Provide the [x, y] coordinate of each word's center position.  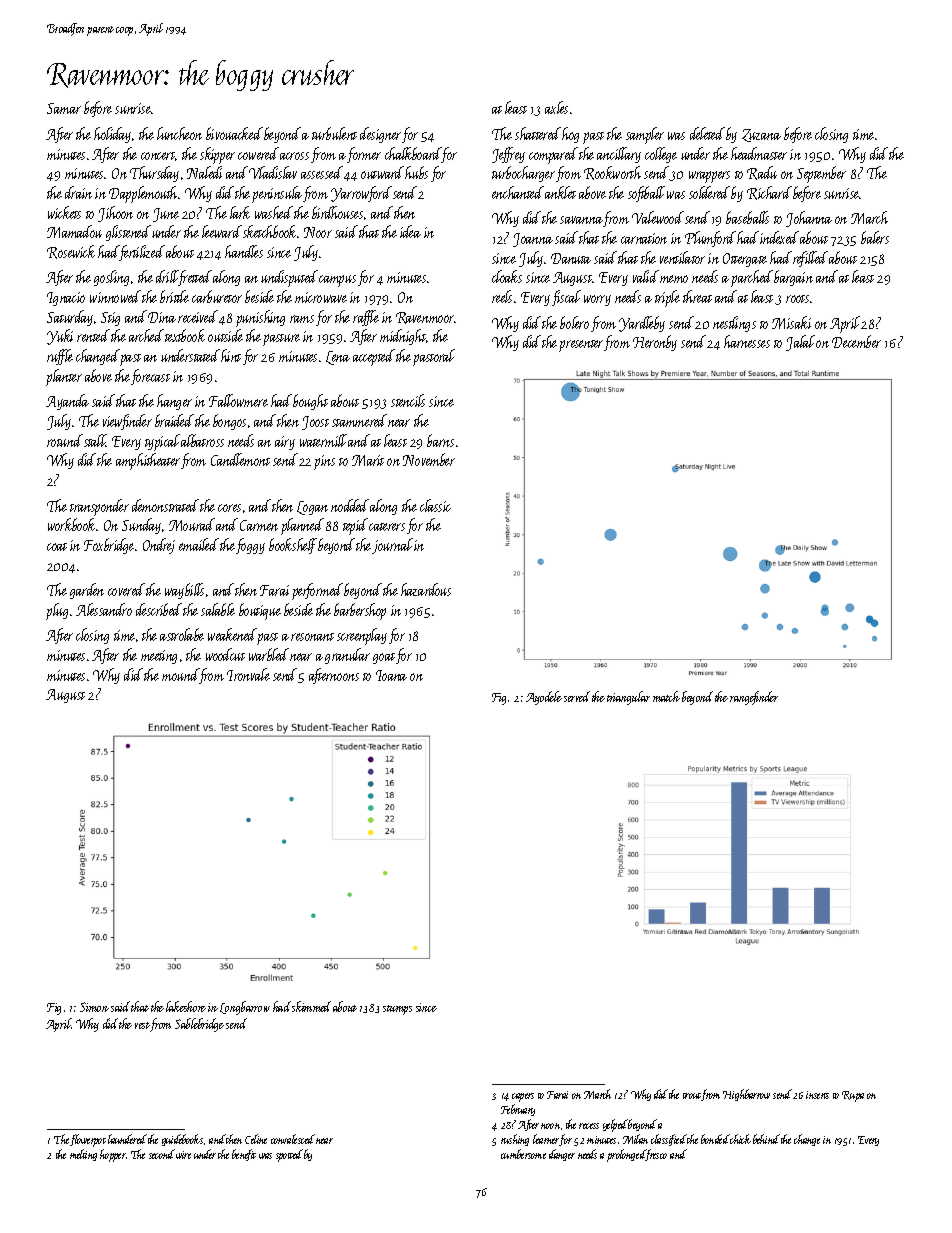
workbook [71, 524]
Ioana [391, 675]
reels [502, 296]
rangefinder [754, 698]
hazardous [426, 589]
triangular [628, 698]
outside [225, 335]
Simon [94, 1007]
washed [274, 212]
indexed [779, 237]
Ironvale [248, 674]
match [666, 696]
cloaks [507, 276]
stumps [397, 1010]
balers [875, 237]
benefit [244, 1155]
